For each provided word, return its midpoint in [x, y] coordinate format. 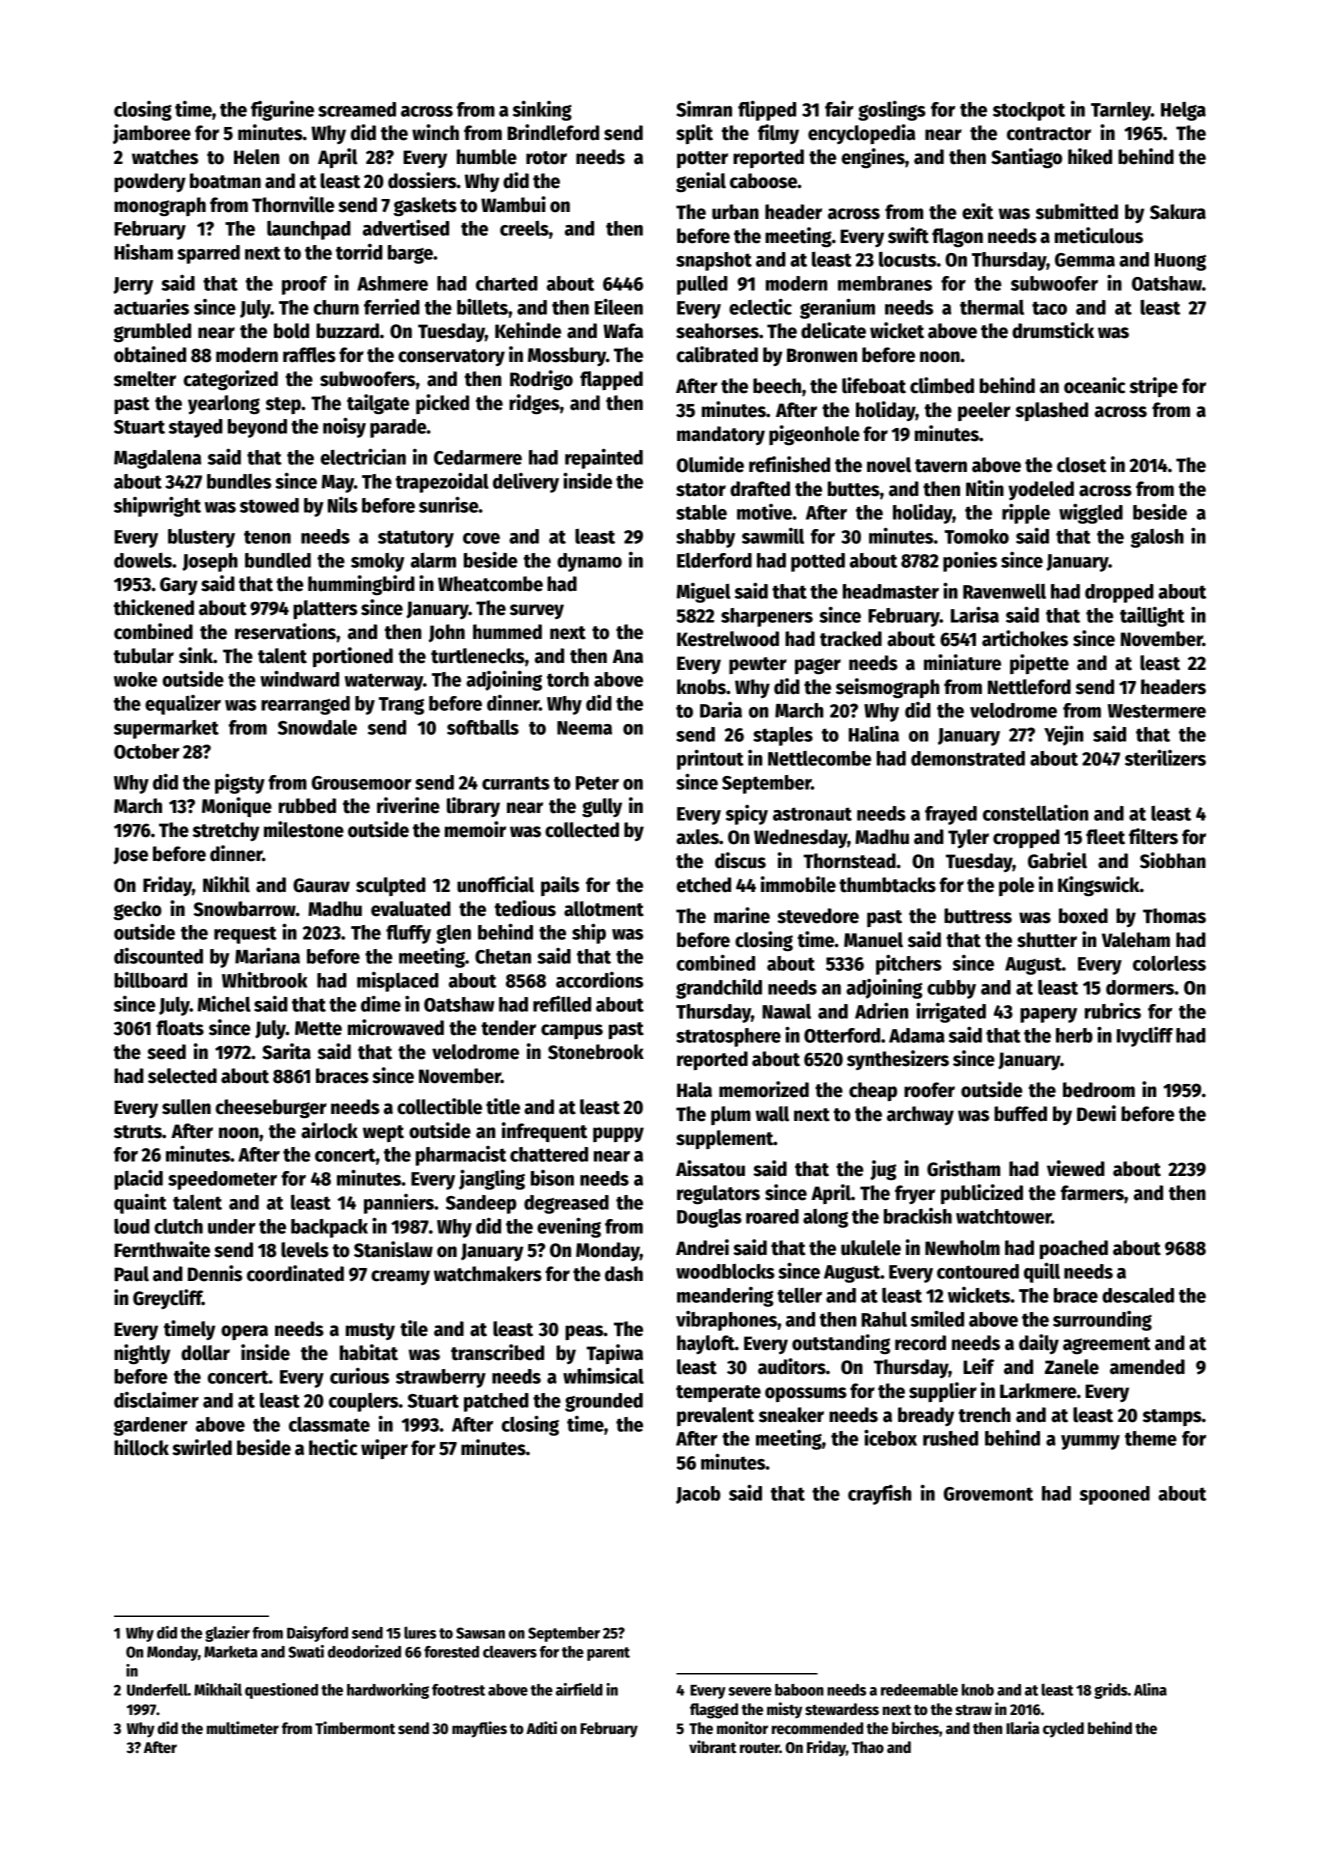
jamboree [152, 134]
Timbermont [355, 1727]
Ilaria [1022, 1727]
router [760, 1748]
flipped [767, 111]
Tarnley [1121, 111]
